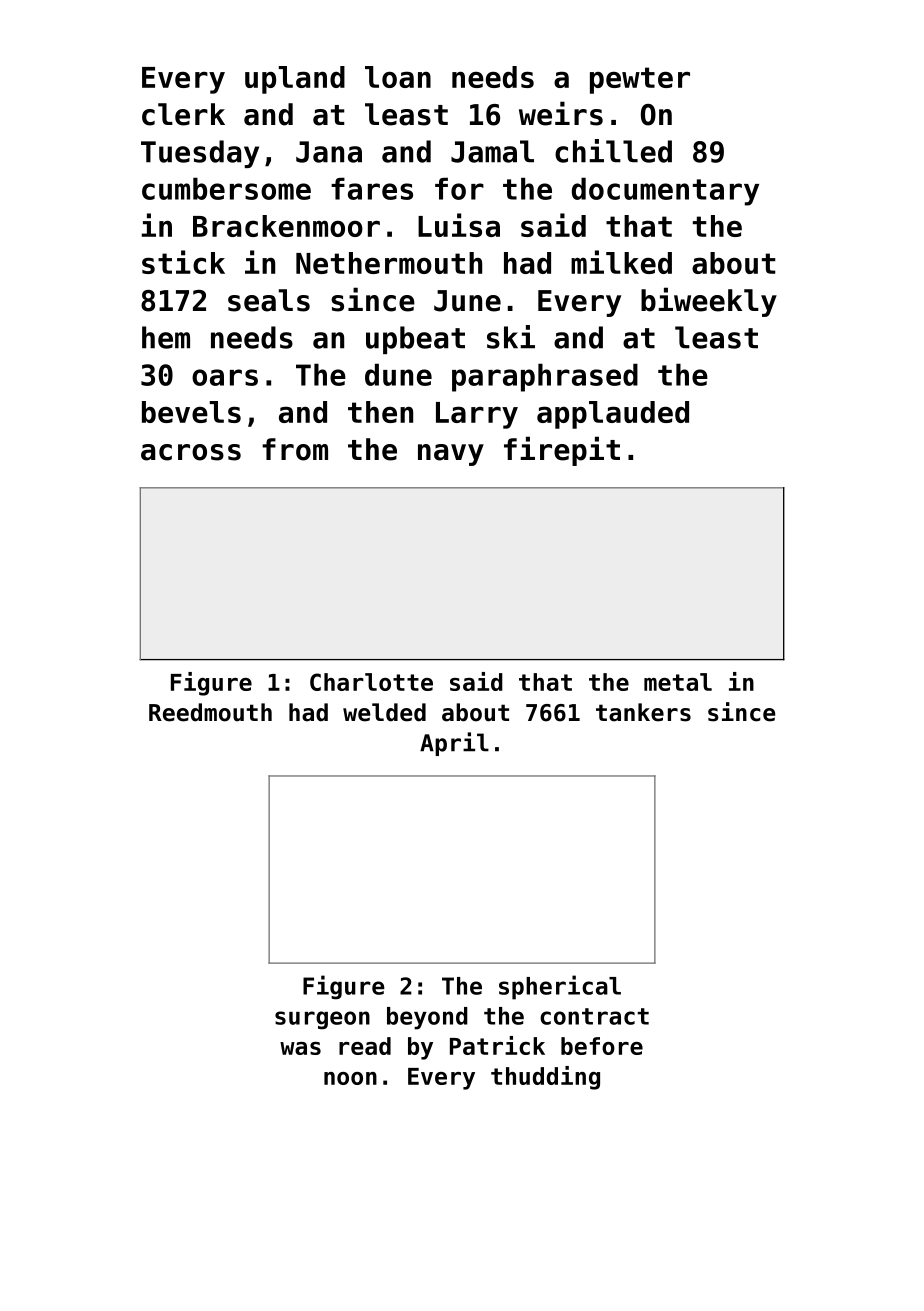 This screenshot has width=924, height=1311. Describe the element at coordinates (183, 114) in the screenshot. I see `clerk` at that location.
